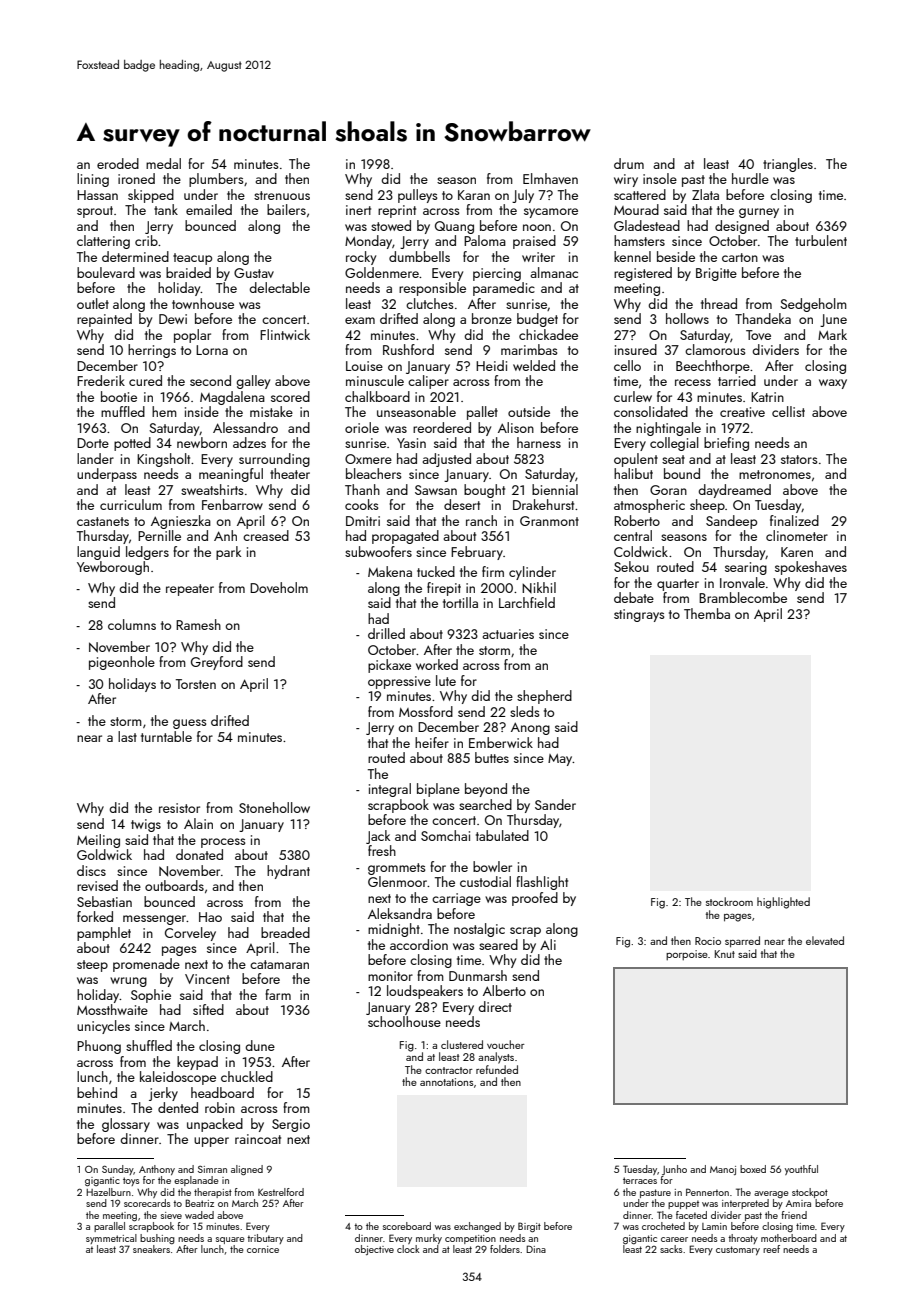  What do you see at coordinates (374, 1250) in the screenshot?
I see `objective` at bounding box center [374, 1250].
